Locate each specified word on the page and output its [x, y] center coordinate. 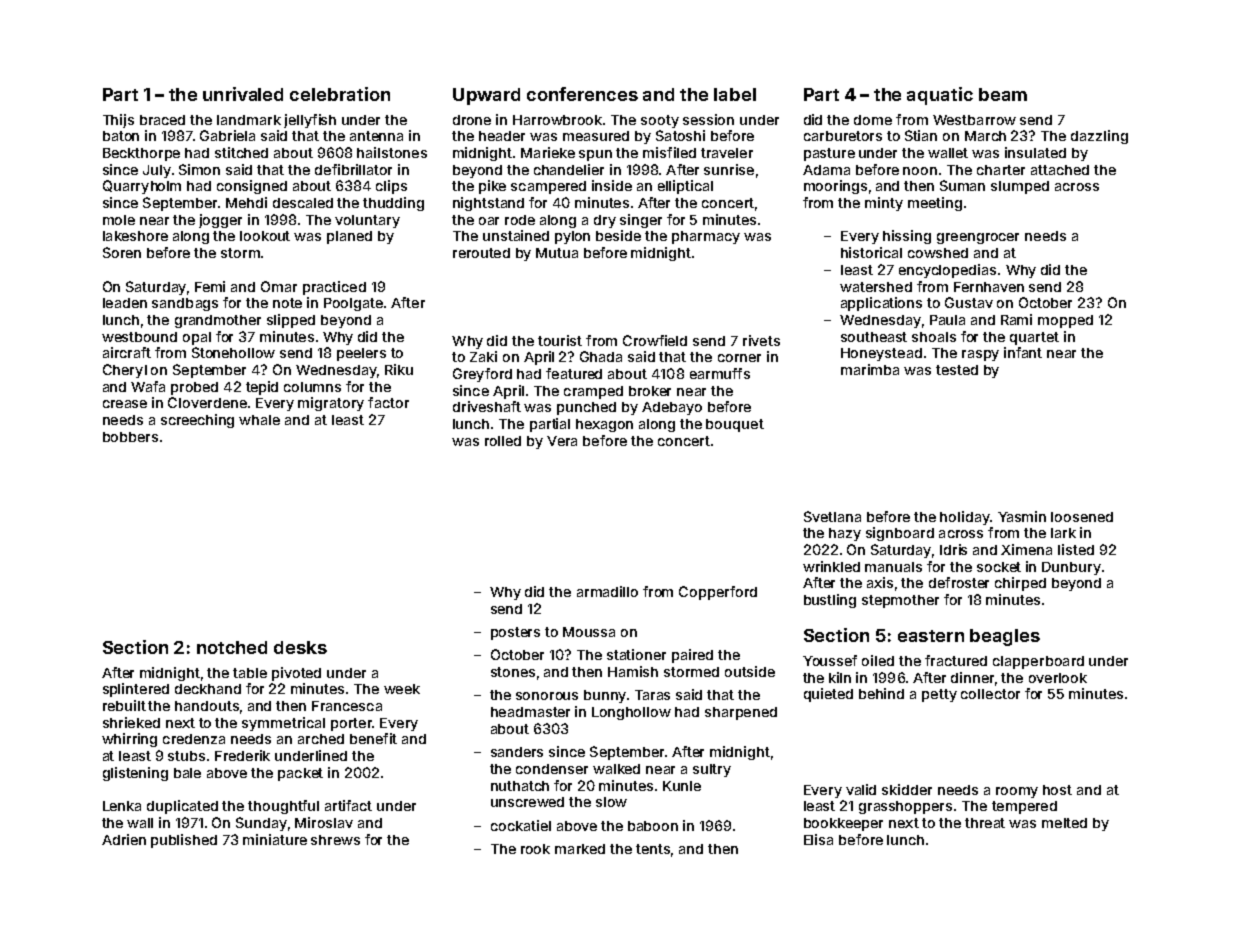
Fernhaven [989, 287]
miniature [275, 839]
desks [300, 647]
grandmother [218, 321]
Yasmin [1022, 516]
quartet [1034, 338]
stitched [241, 152]
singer [641, 221]
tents [653, 849]
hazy [845, 534]
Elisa [818, 839]
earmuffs [720, 373]
